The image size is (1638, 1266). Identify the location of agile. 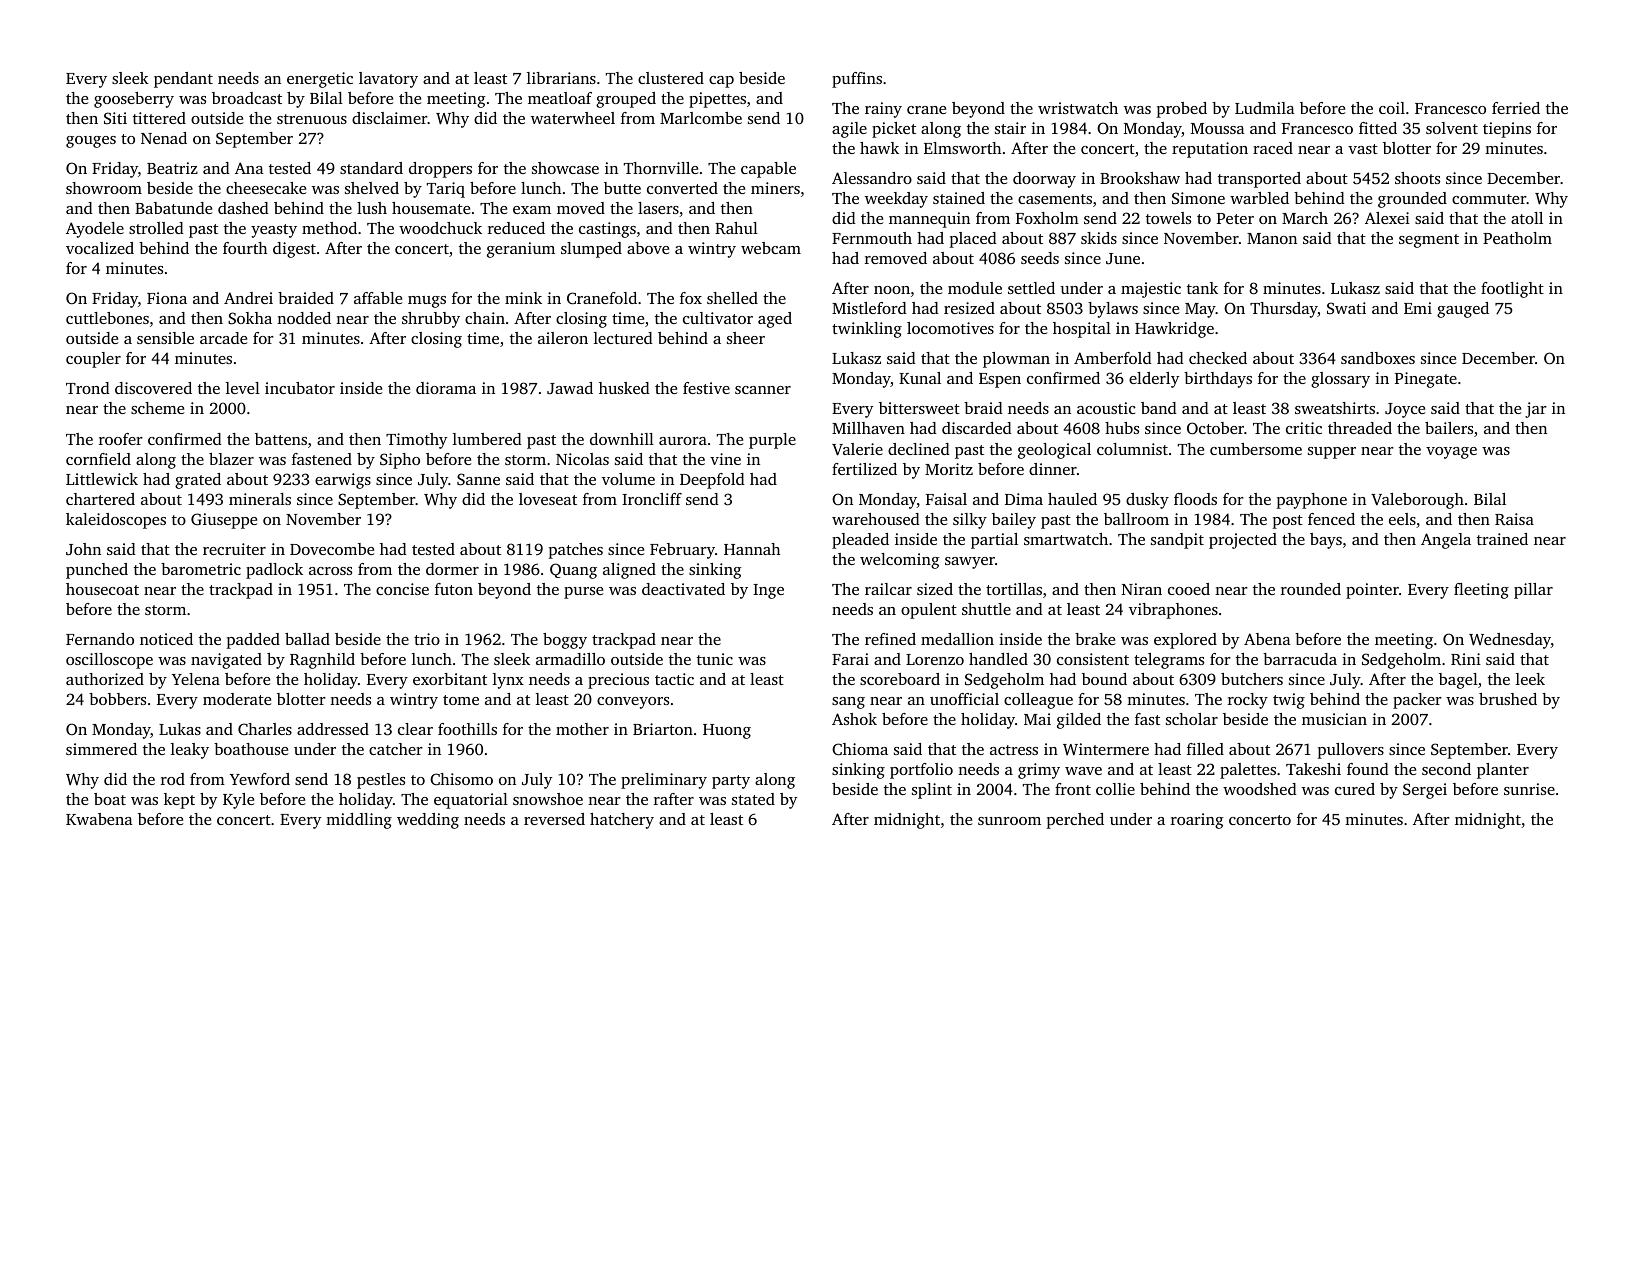
(849, 130).
